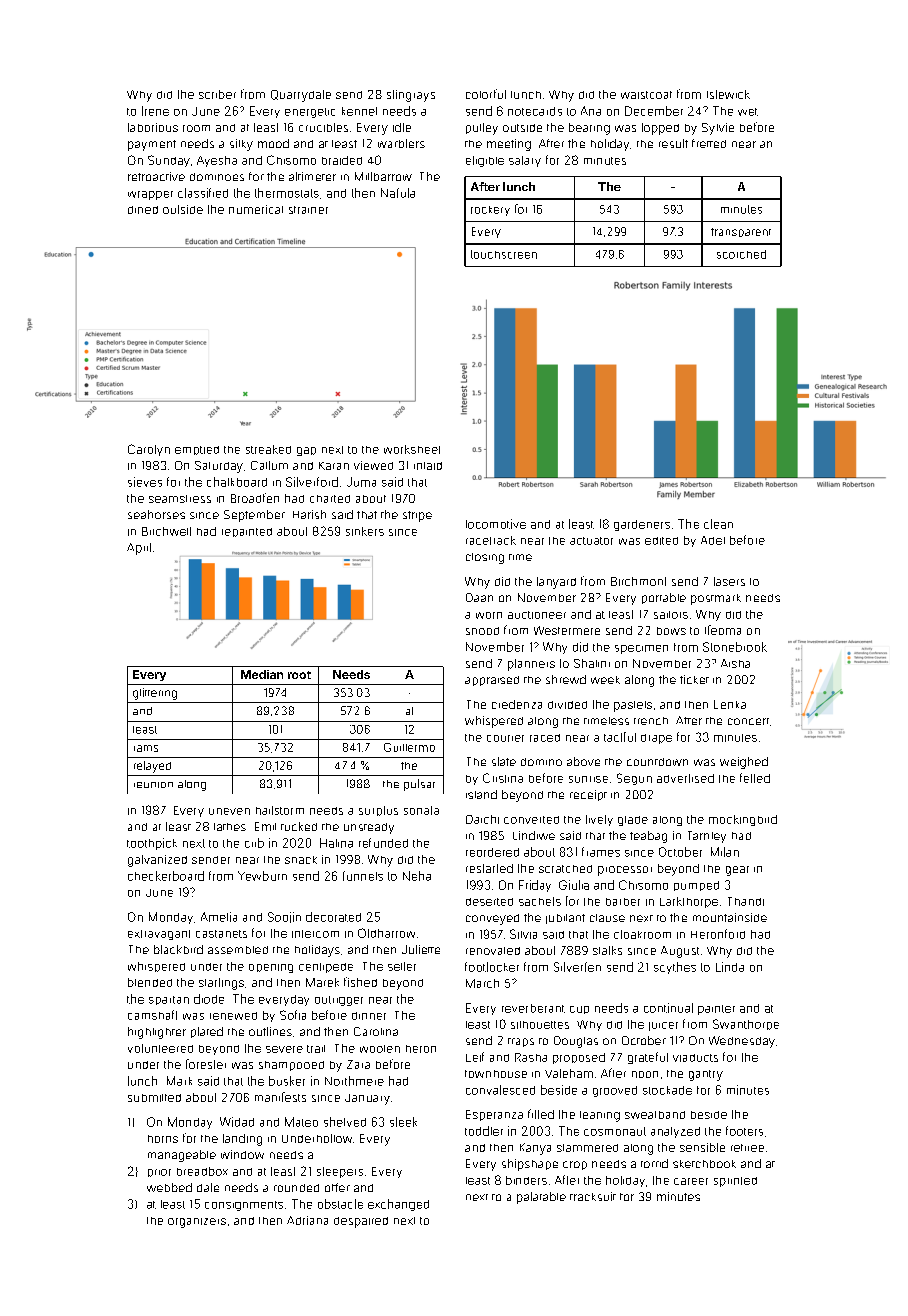 Image resolution: width=908 pixels, height=1316 pixels. What do you see at coordinates (646, 95) in the document?
I see `waistcoat` at bounding box center [646, 95].
